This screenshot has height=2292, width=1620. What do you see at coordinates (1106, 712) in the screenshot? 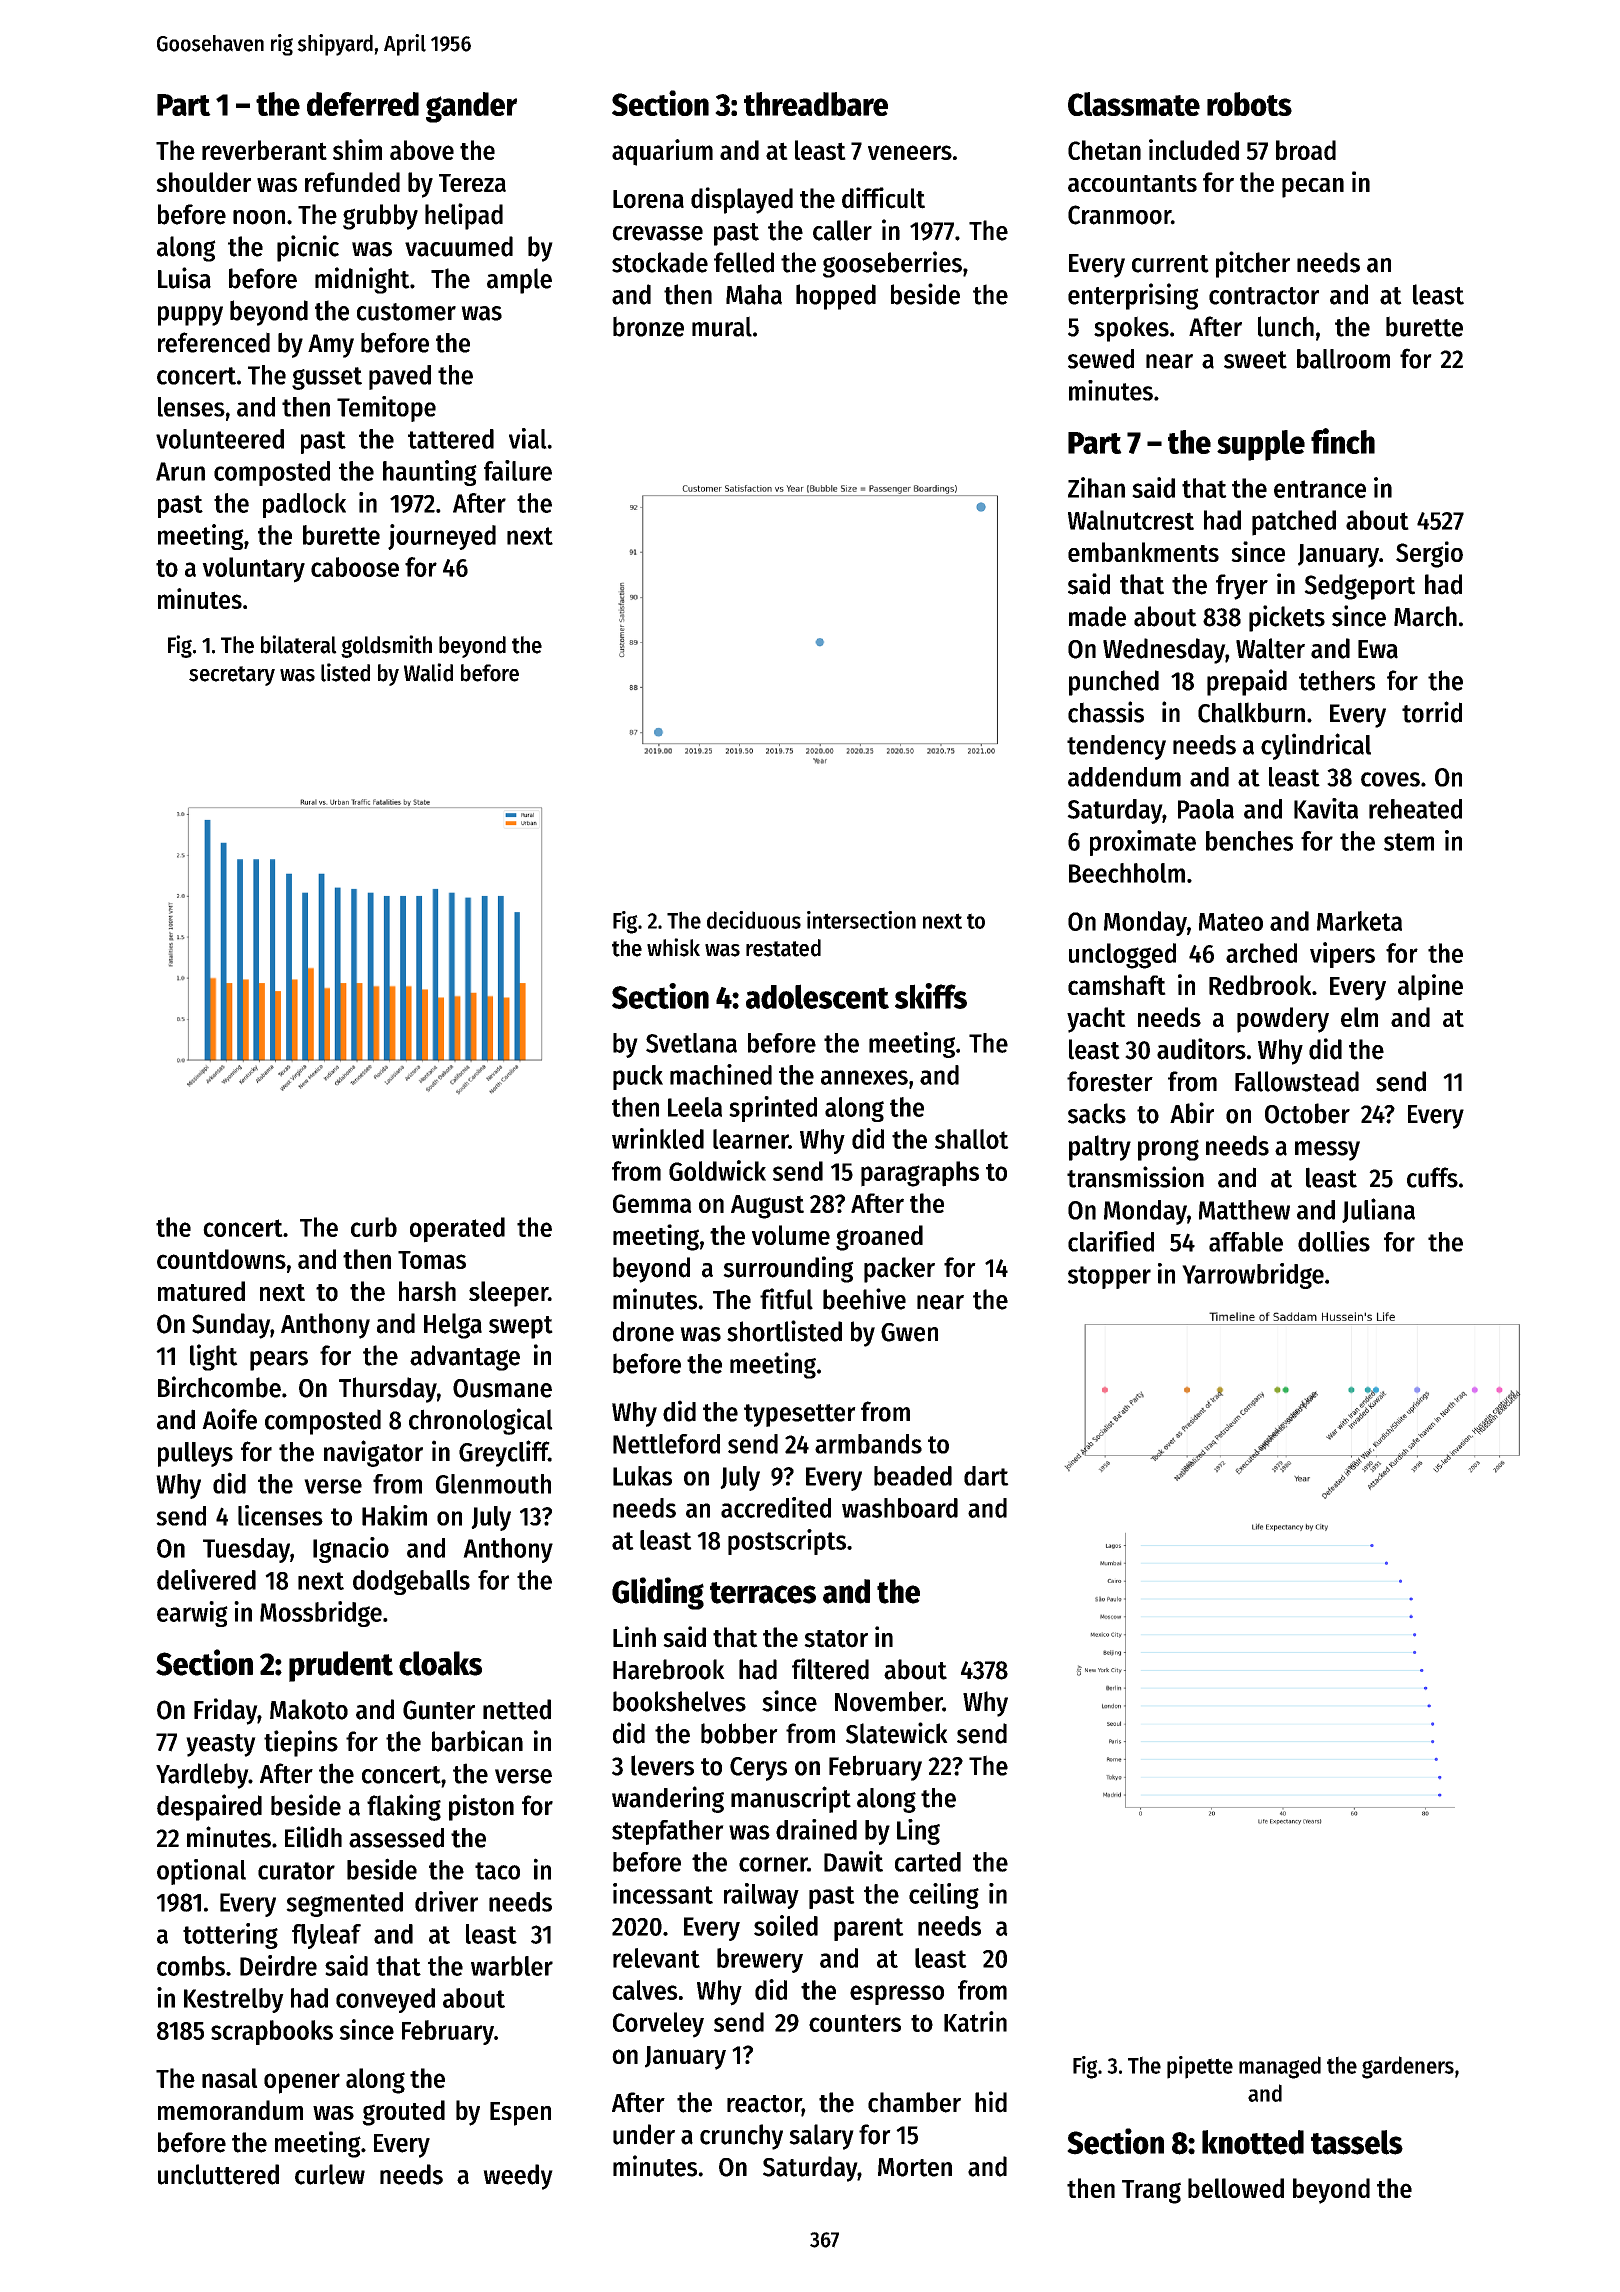
I see `chassis` at bounding box center [1106, 712].
